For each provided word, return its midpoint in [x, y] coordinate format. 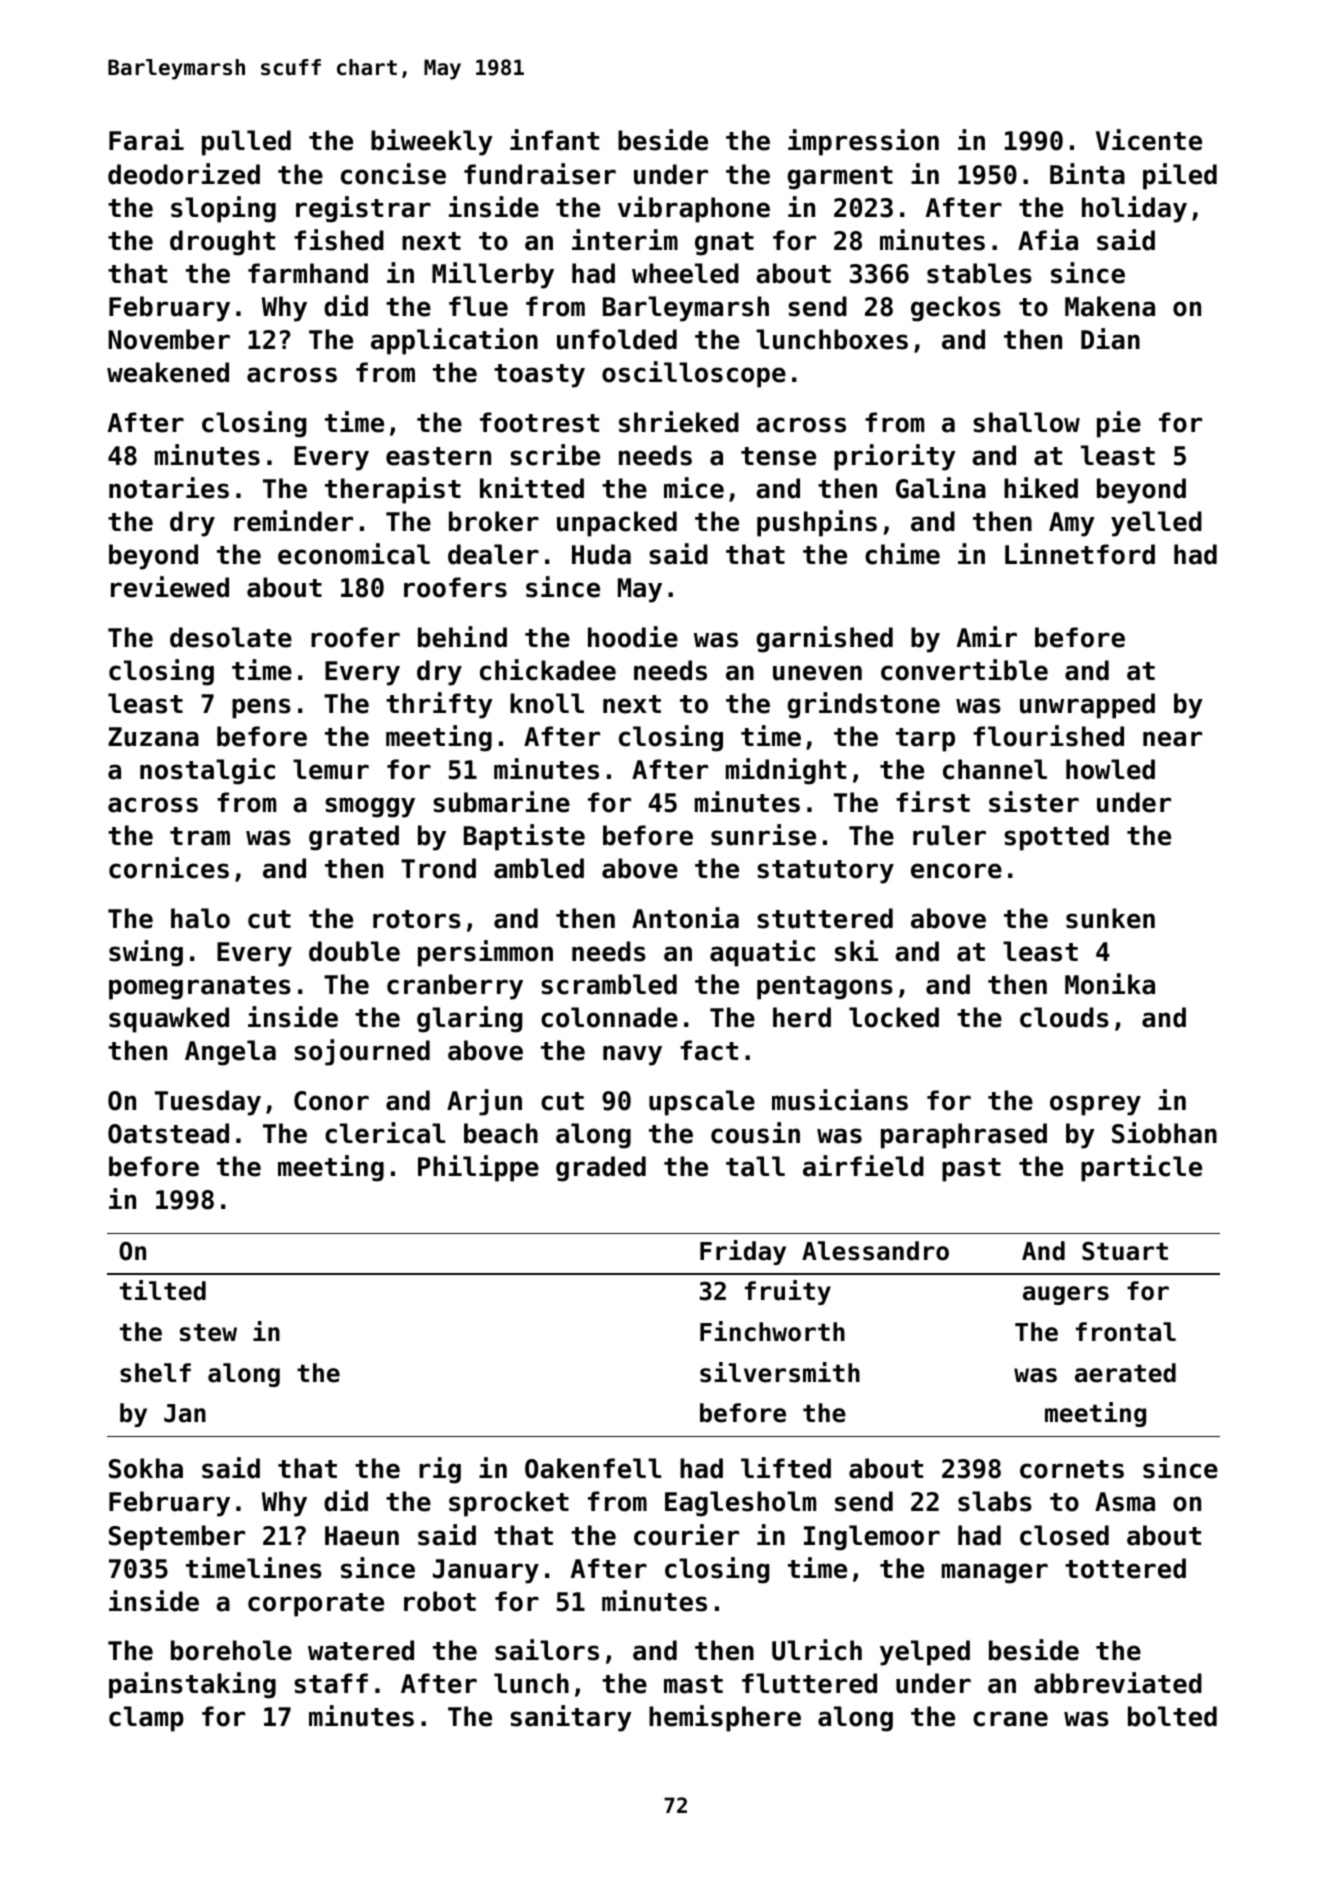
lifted [786, 1468]
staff [331, 1683]
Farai [146, 140]
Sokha [146, 1468]
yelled [1156, 524]
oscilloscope [694, 374]
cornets [1072, 1469]
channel [995, 769]
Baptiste [524, 837]
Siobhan [1164, 1133]
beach [501, 1133]
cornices [169, 868]
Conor [331, 1101]
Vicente [1149, 140]
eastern [438, 456]
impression [863, 142]
